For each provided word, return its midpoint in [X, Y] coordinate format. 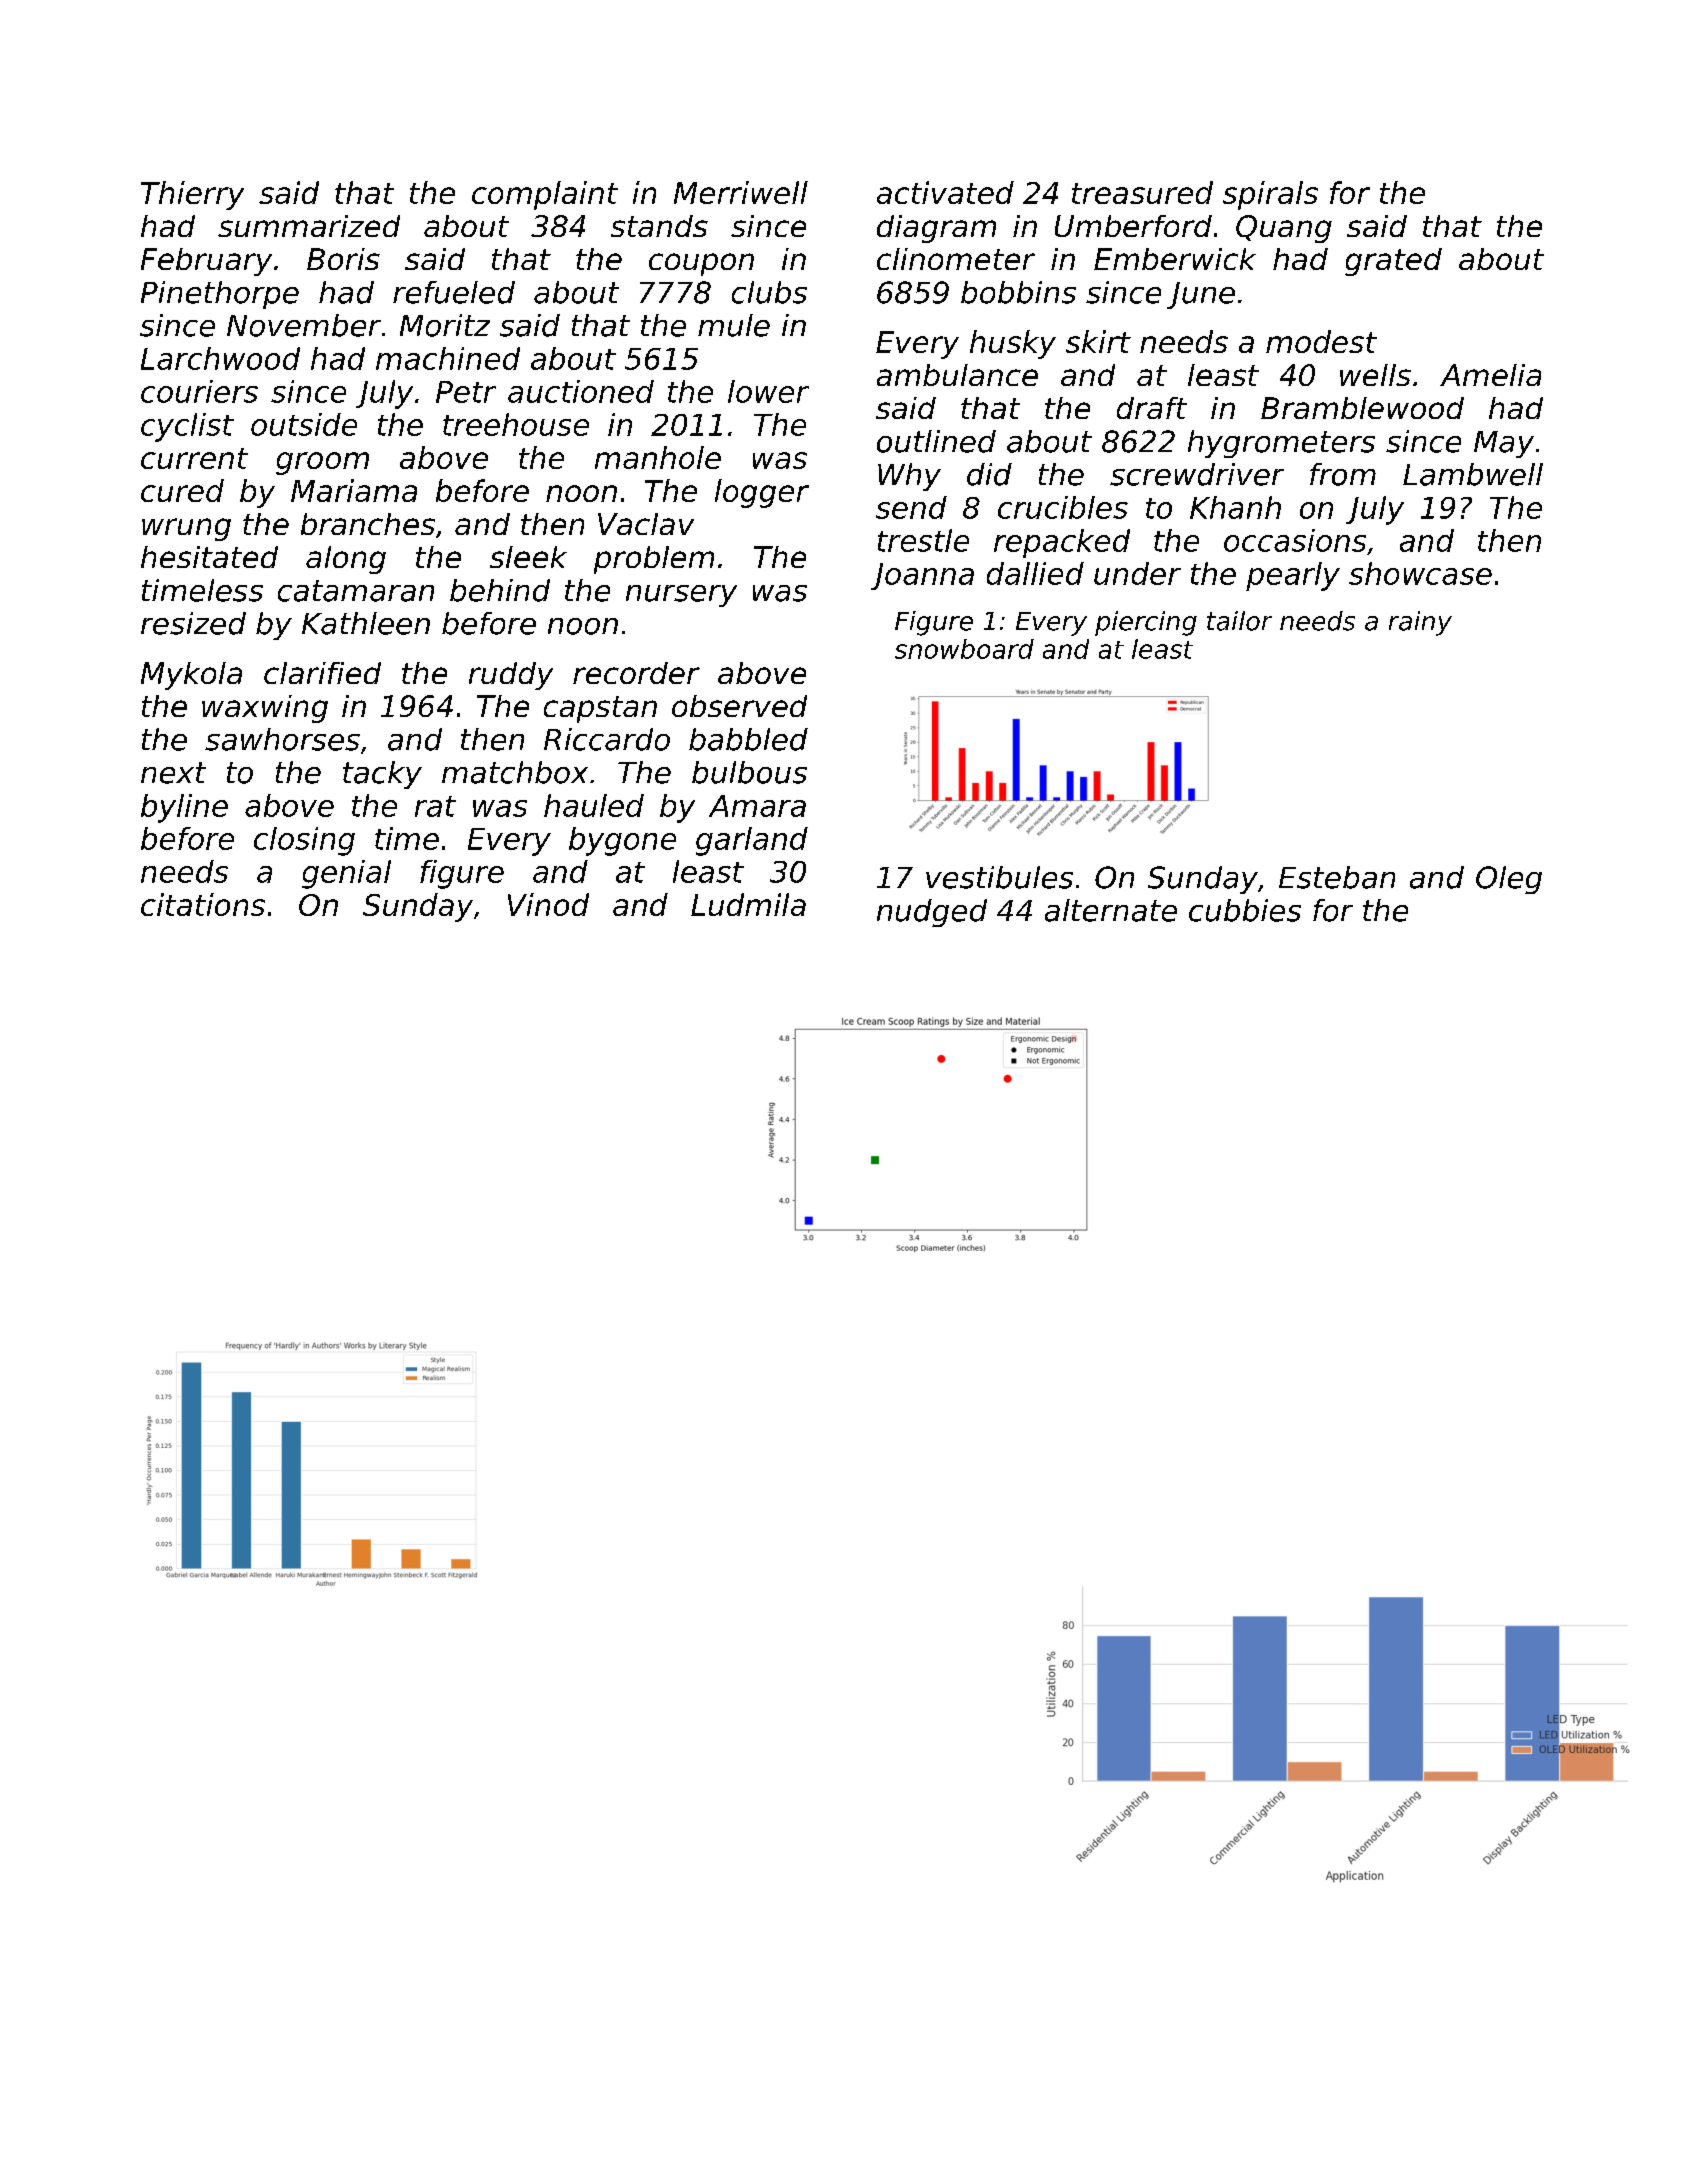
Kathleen [366, 623]
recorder [636, 673]
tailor [1239, 621]
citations [203, 904]
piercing [1146, 623]
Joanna [922, 576]
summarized [309, 226]
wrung [186, 529]
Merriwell [741, 192]
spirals [1270, 195]
